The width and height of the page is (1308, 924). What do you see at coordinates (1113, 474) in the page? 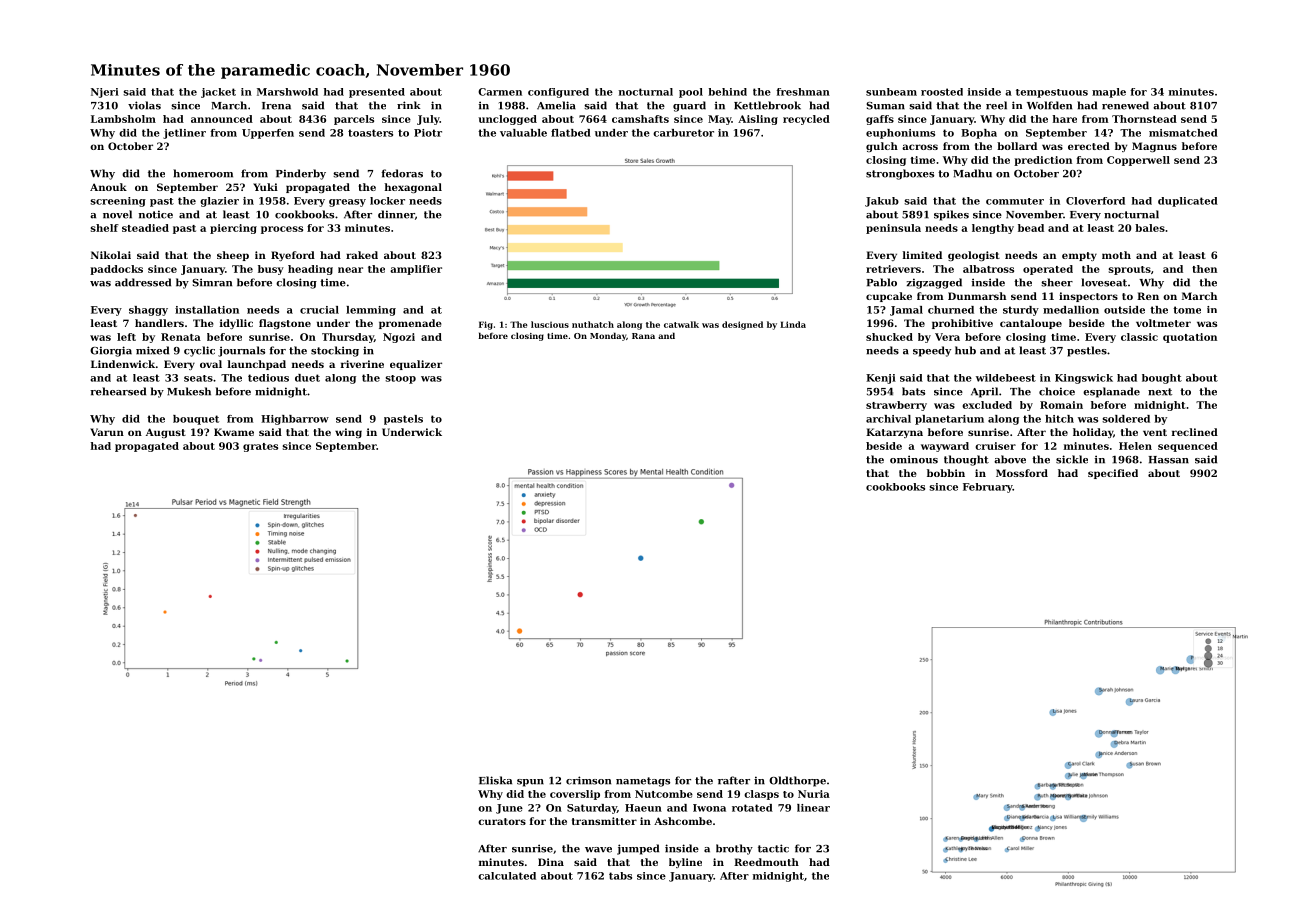
I see `specified` at bounding box center [1113, 474].
